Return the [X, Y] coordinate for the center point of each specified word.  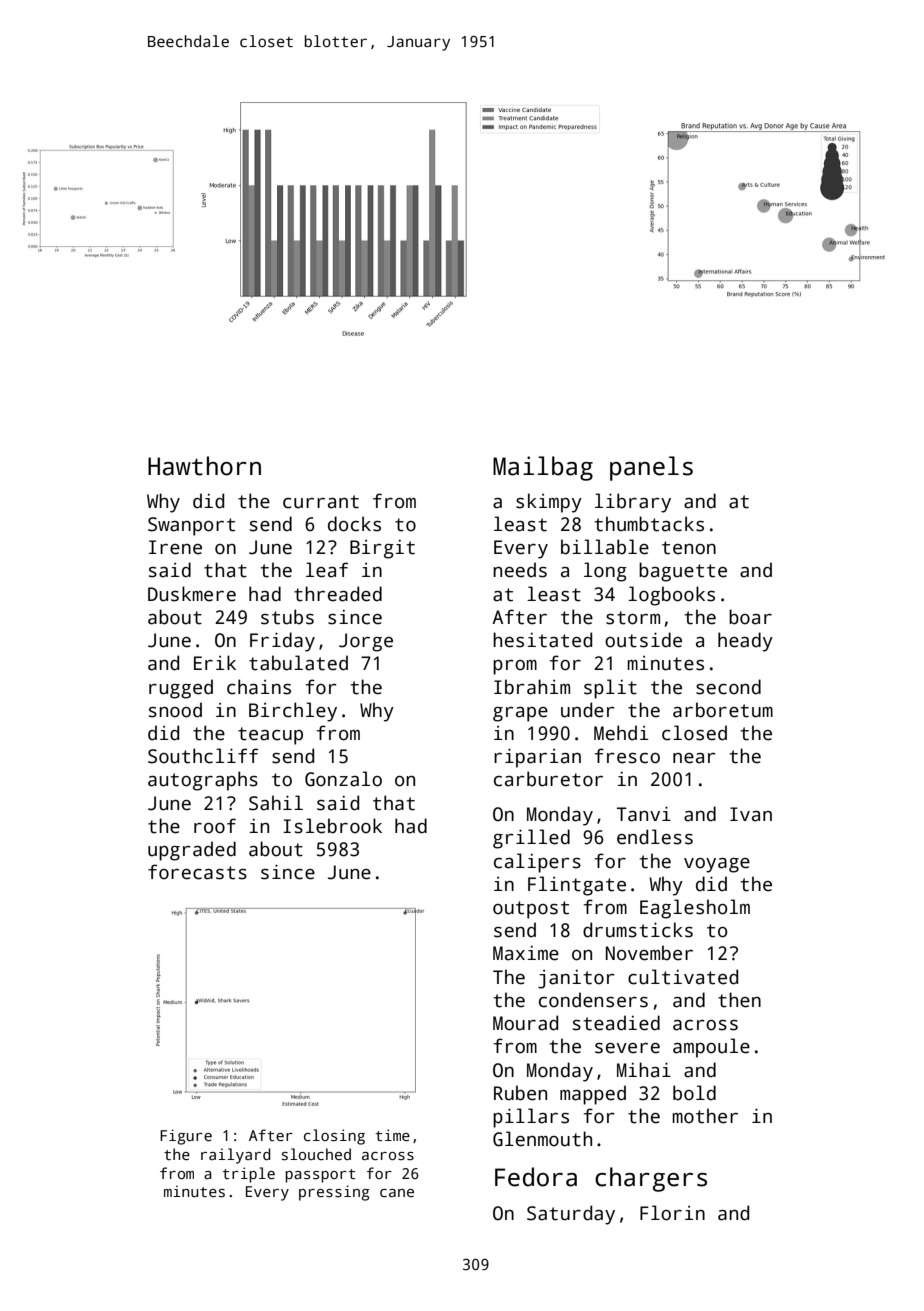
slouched [316, 1154]
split [610, 689]
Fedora [536, 1177]
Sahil [276, 803]
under [588, 710]
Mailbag [543, 468]
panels [651, 468]
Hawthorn [204, 466]
